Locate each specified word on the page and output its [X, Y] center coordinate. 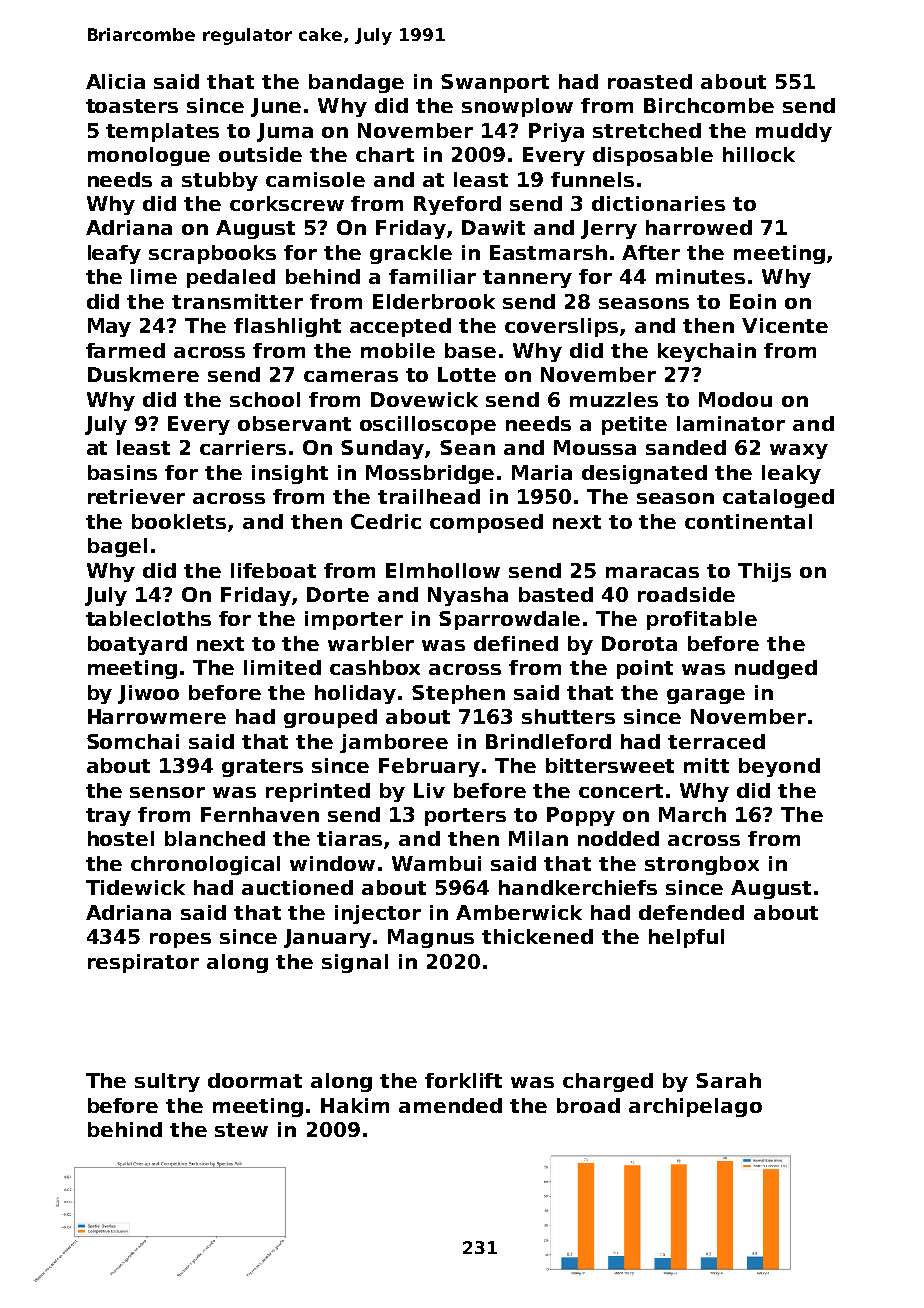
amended [450, 1105]
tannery [527, 279]
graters [262, 768]
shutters [568, 716]
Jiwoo [148, 694]
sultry [167, 1082]
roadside [686, 594]
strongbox [702, 865]
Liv [429, 790]
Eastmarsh [548, 252]
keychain [707, 352]
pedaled [231, 278]
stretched [647, 130]
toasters [132, 106]
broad [588, 1105]
